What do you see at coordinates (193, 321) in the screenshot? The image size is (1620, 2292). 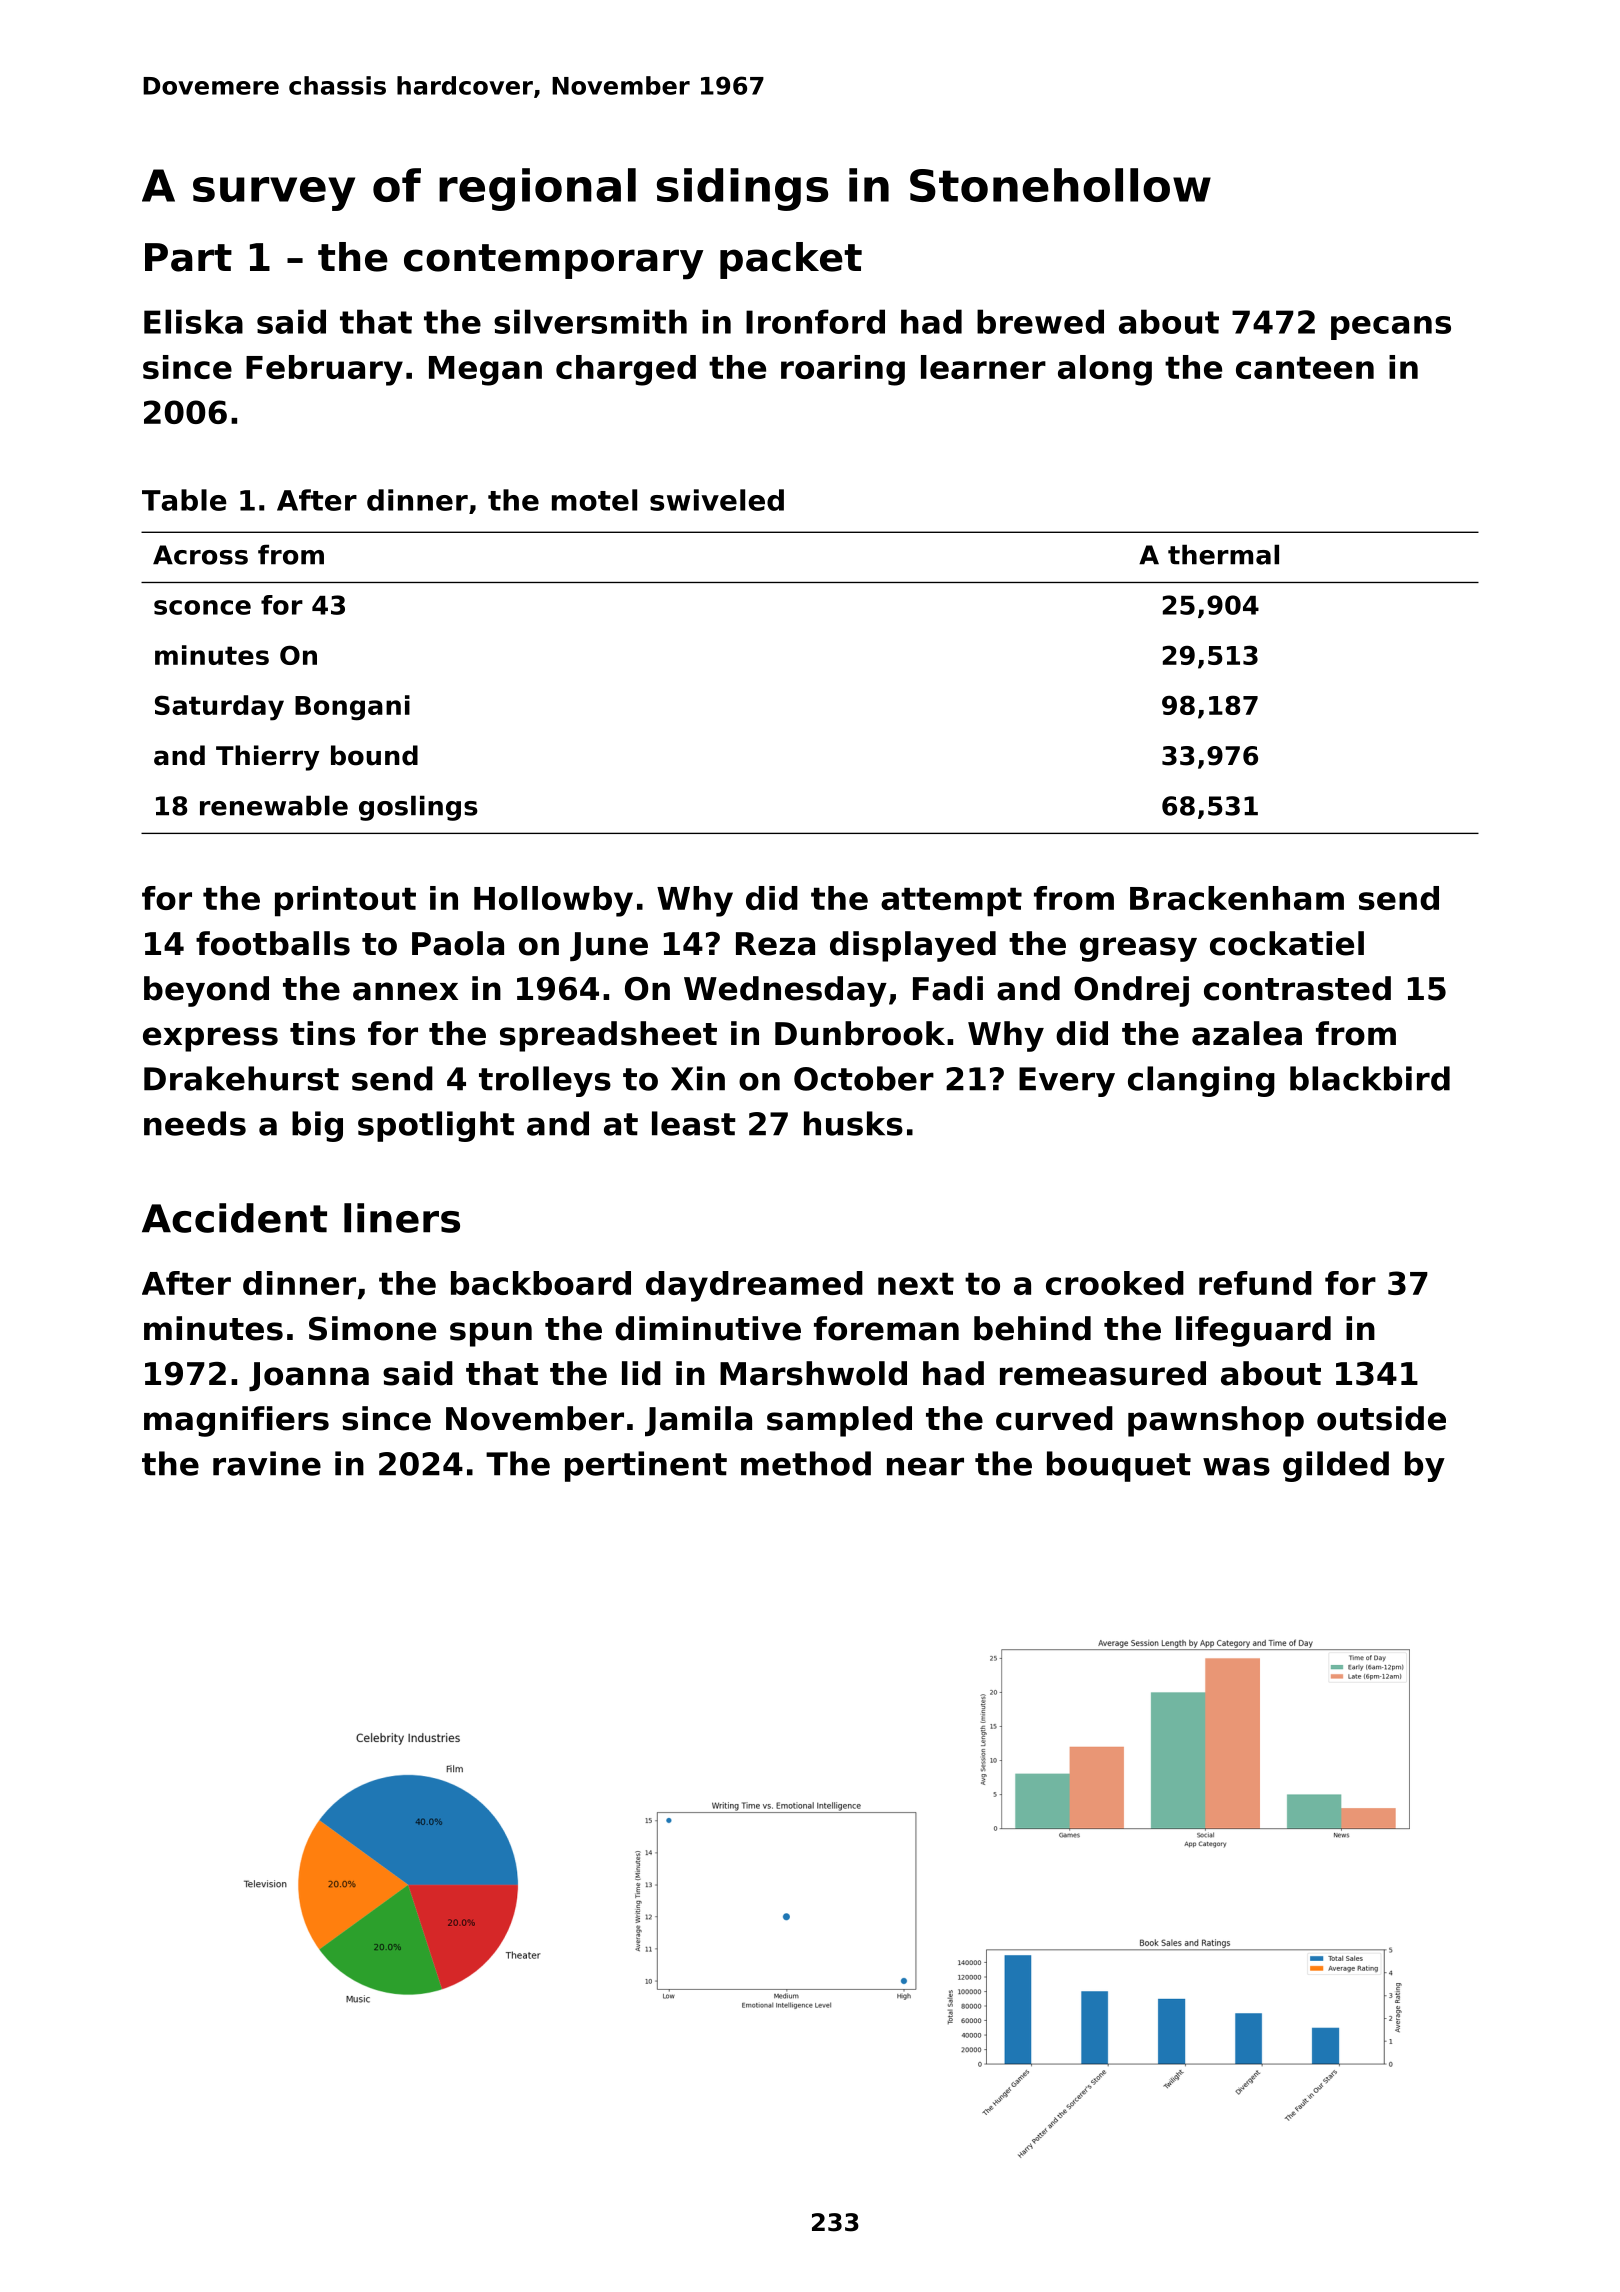 I see `Eliska` at bounding box center [193, 321].
